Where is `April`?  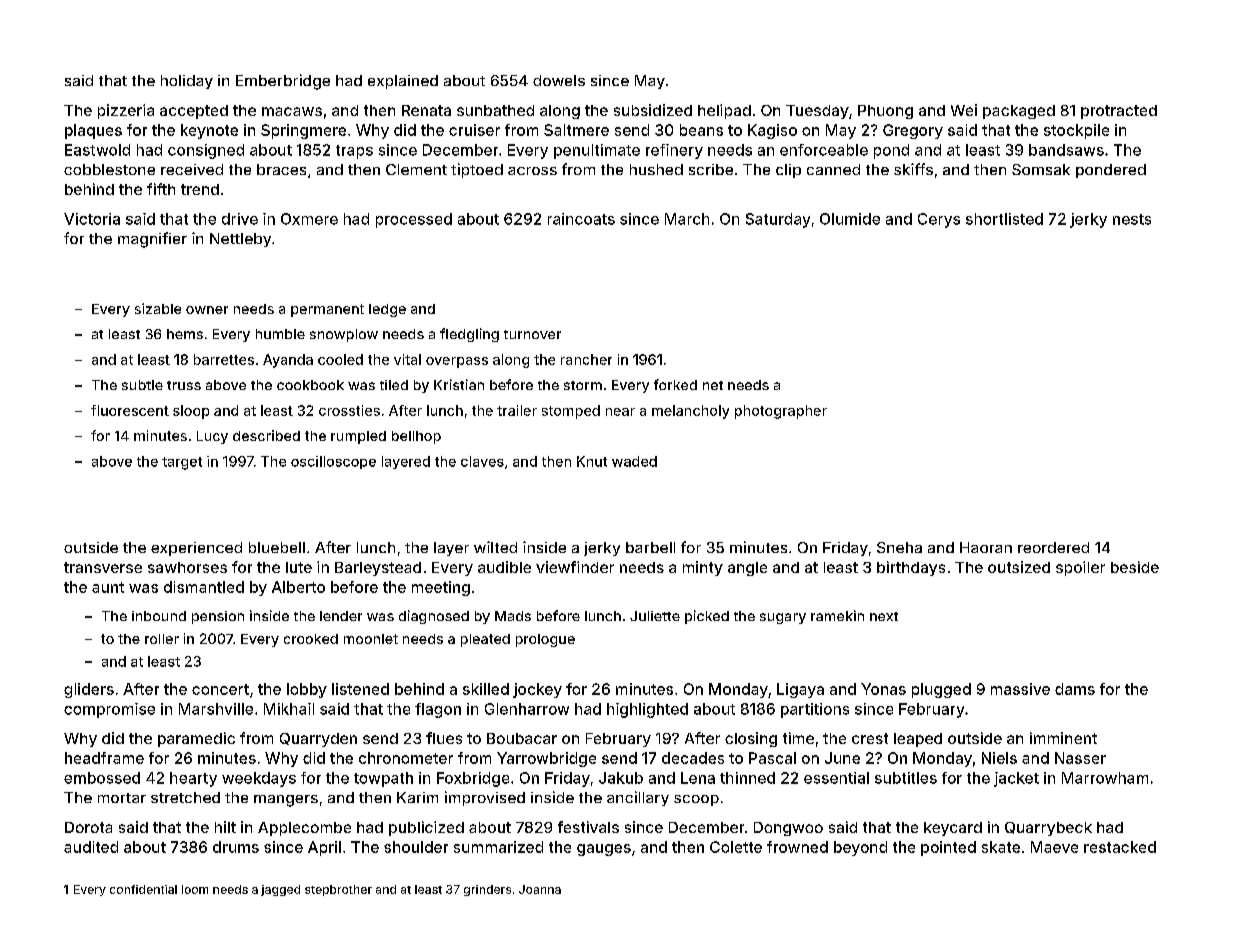 April is located at coordinates (324, 848).
